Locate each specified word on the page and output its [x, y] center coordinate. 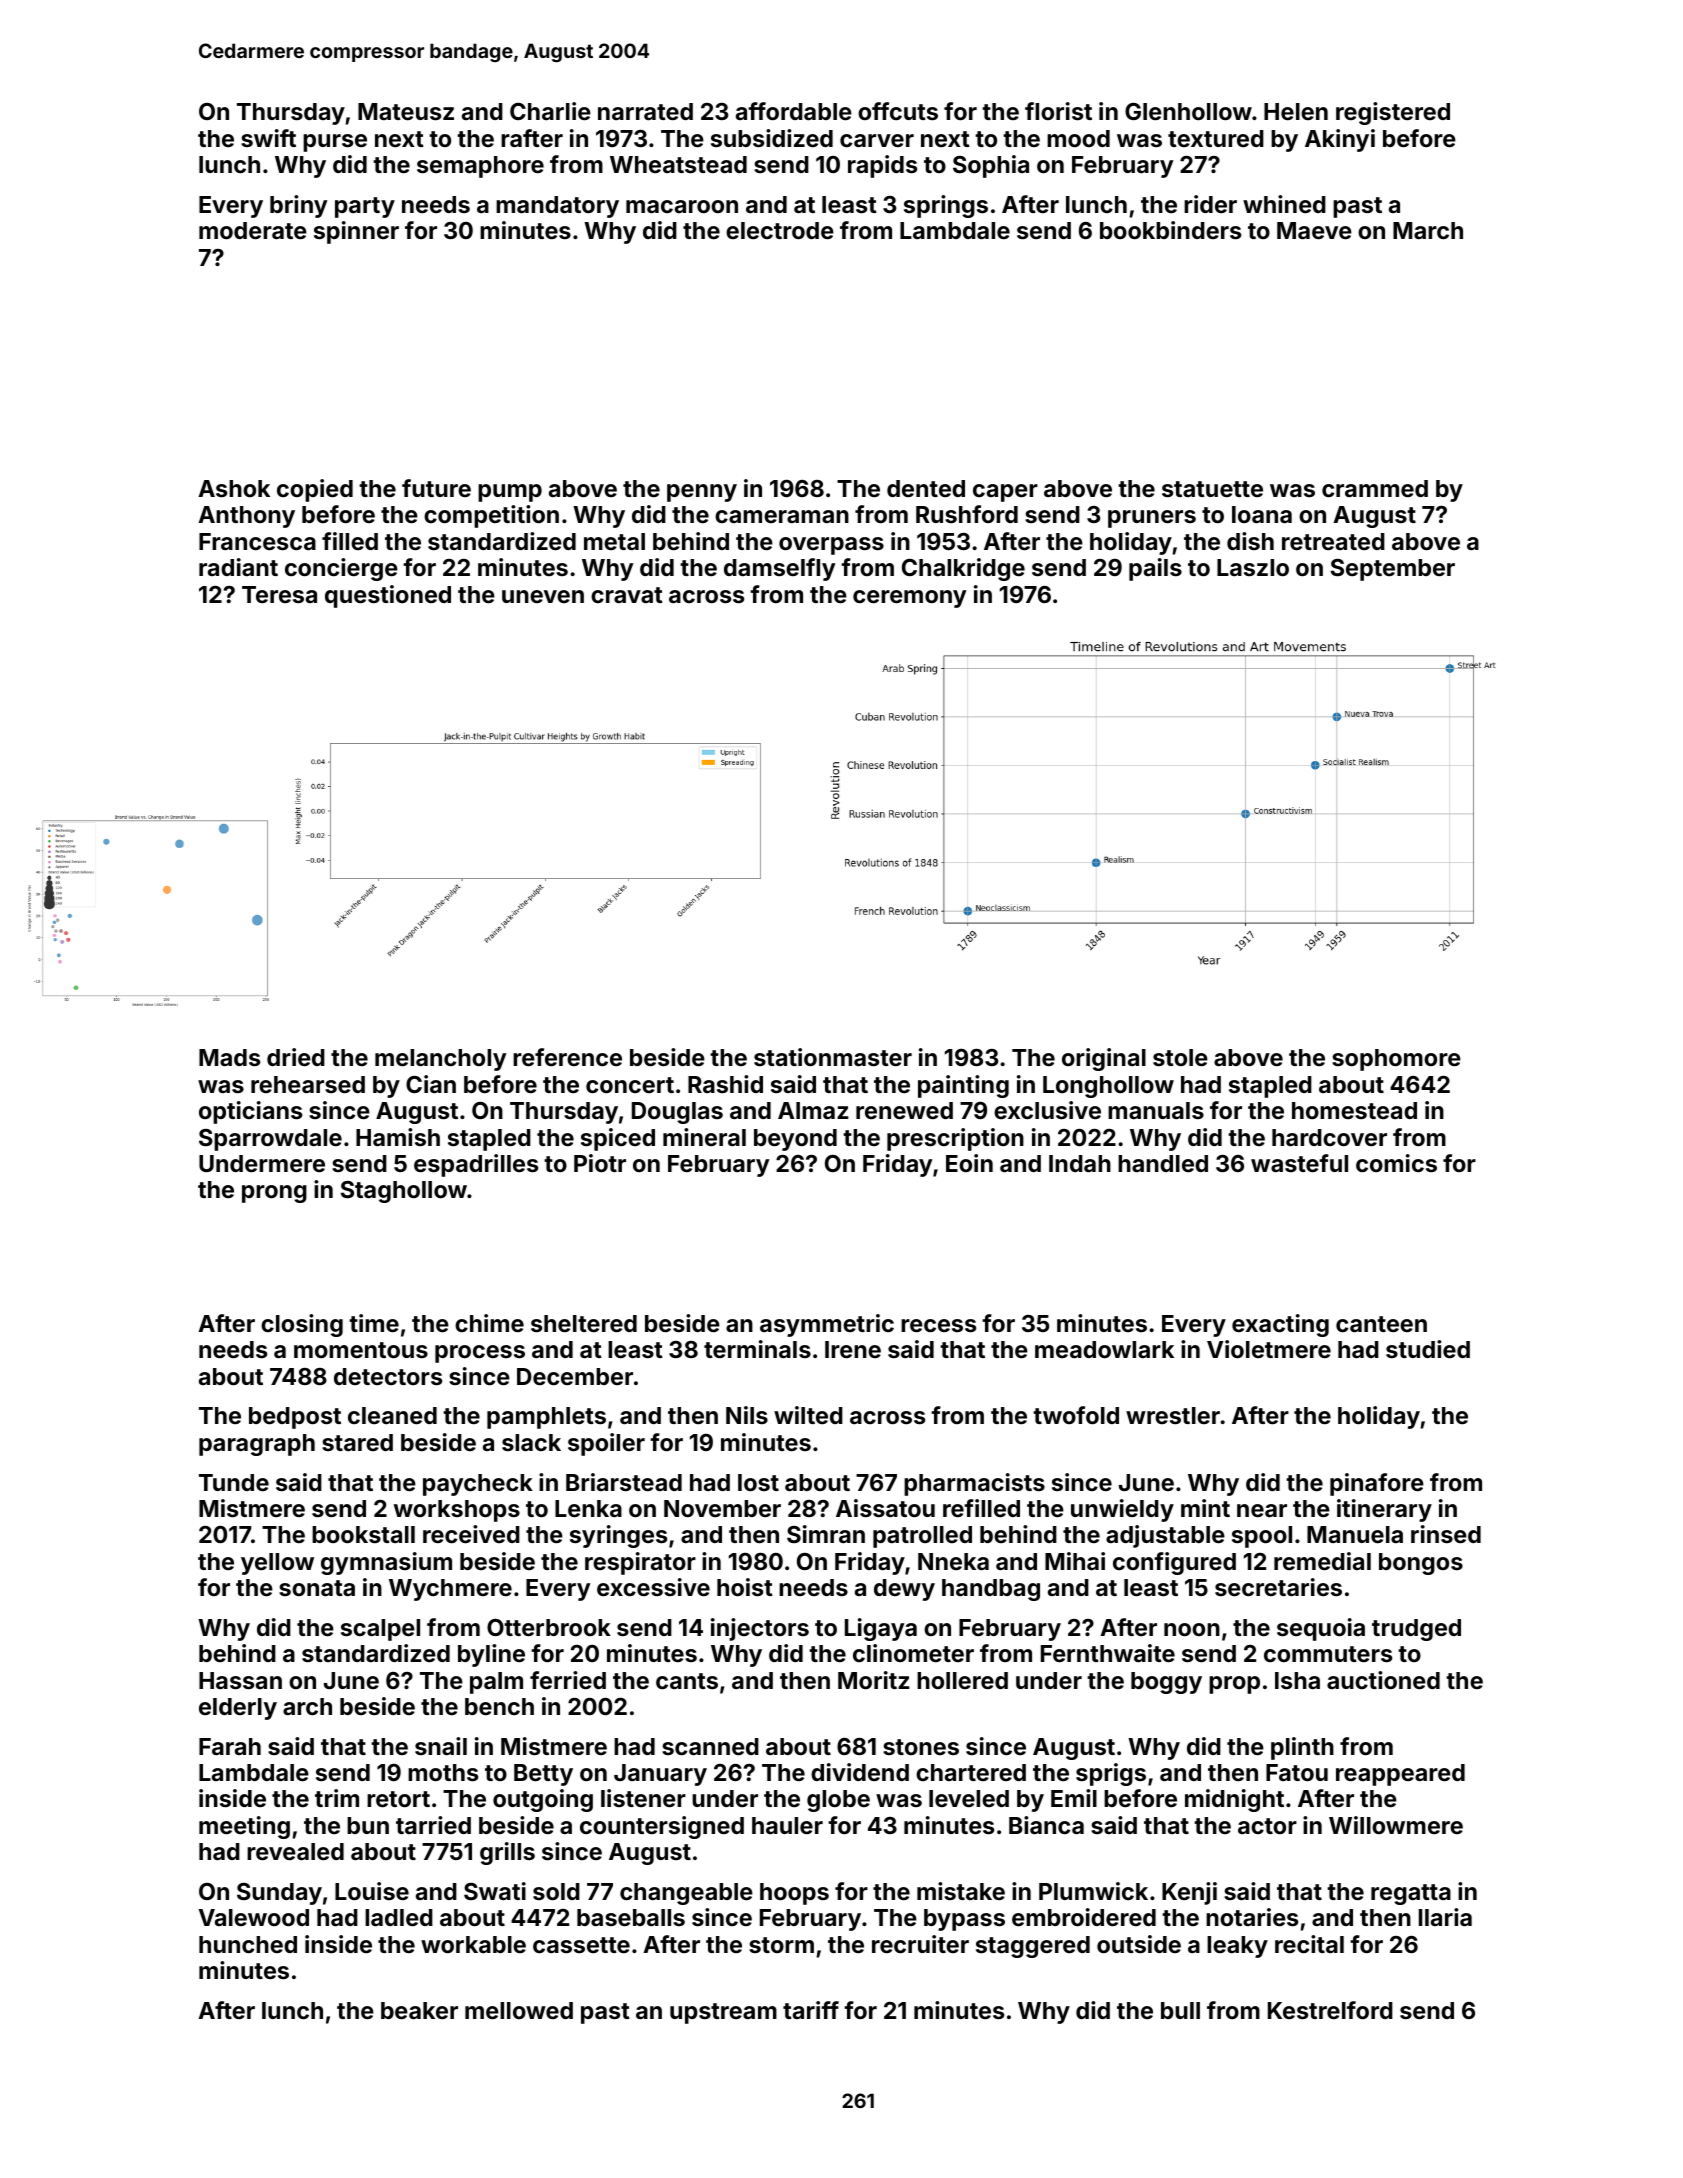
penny [702, 493]
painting [963, 1086]
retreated [1333, 541]
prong [274, 1194]
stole [1180, 1057]
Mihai [1075, 1561]
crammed [1375, 488]
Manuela [1355, 1534]
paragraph [257, 1445]
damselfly [779, 569]
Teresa [279, 594]
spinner [356, 232]
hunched [248, 1944]
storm [781, 1945]
